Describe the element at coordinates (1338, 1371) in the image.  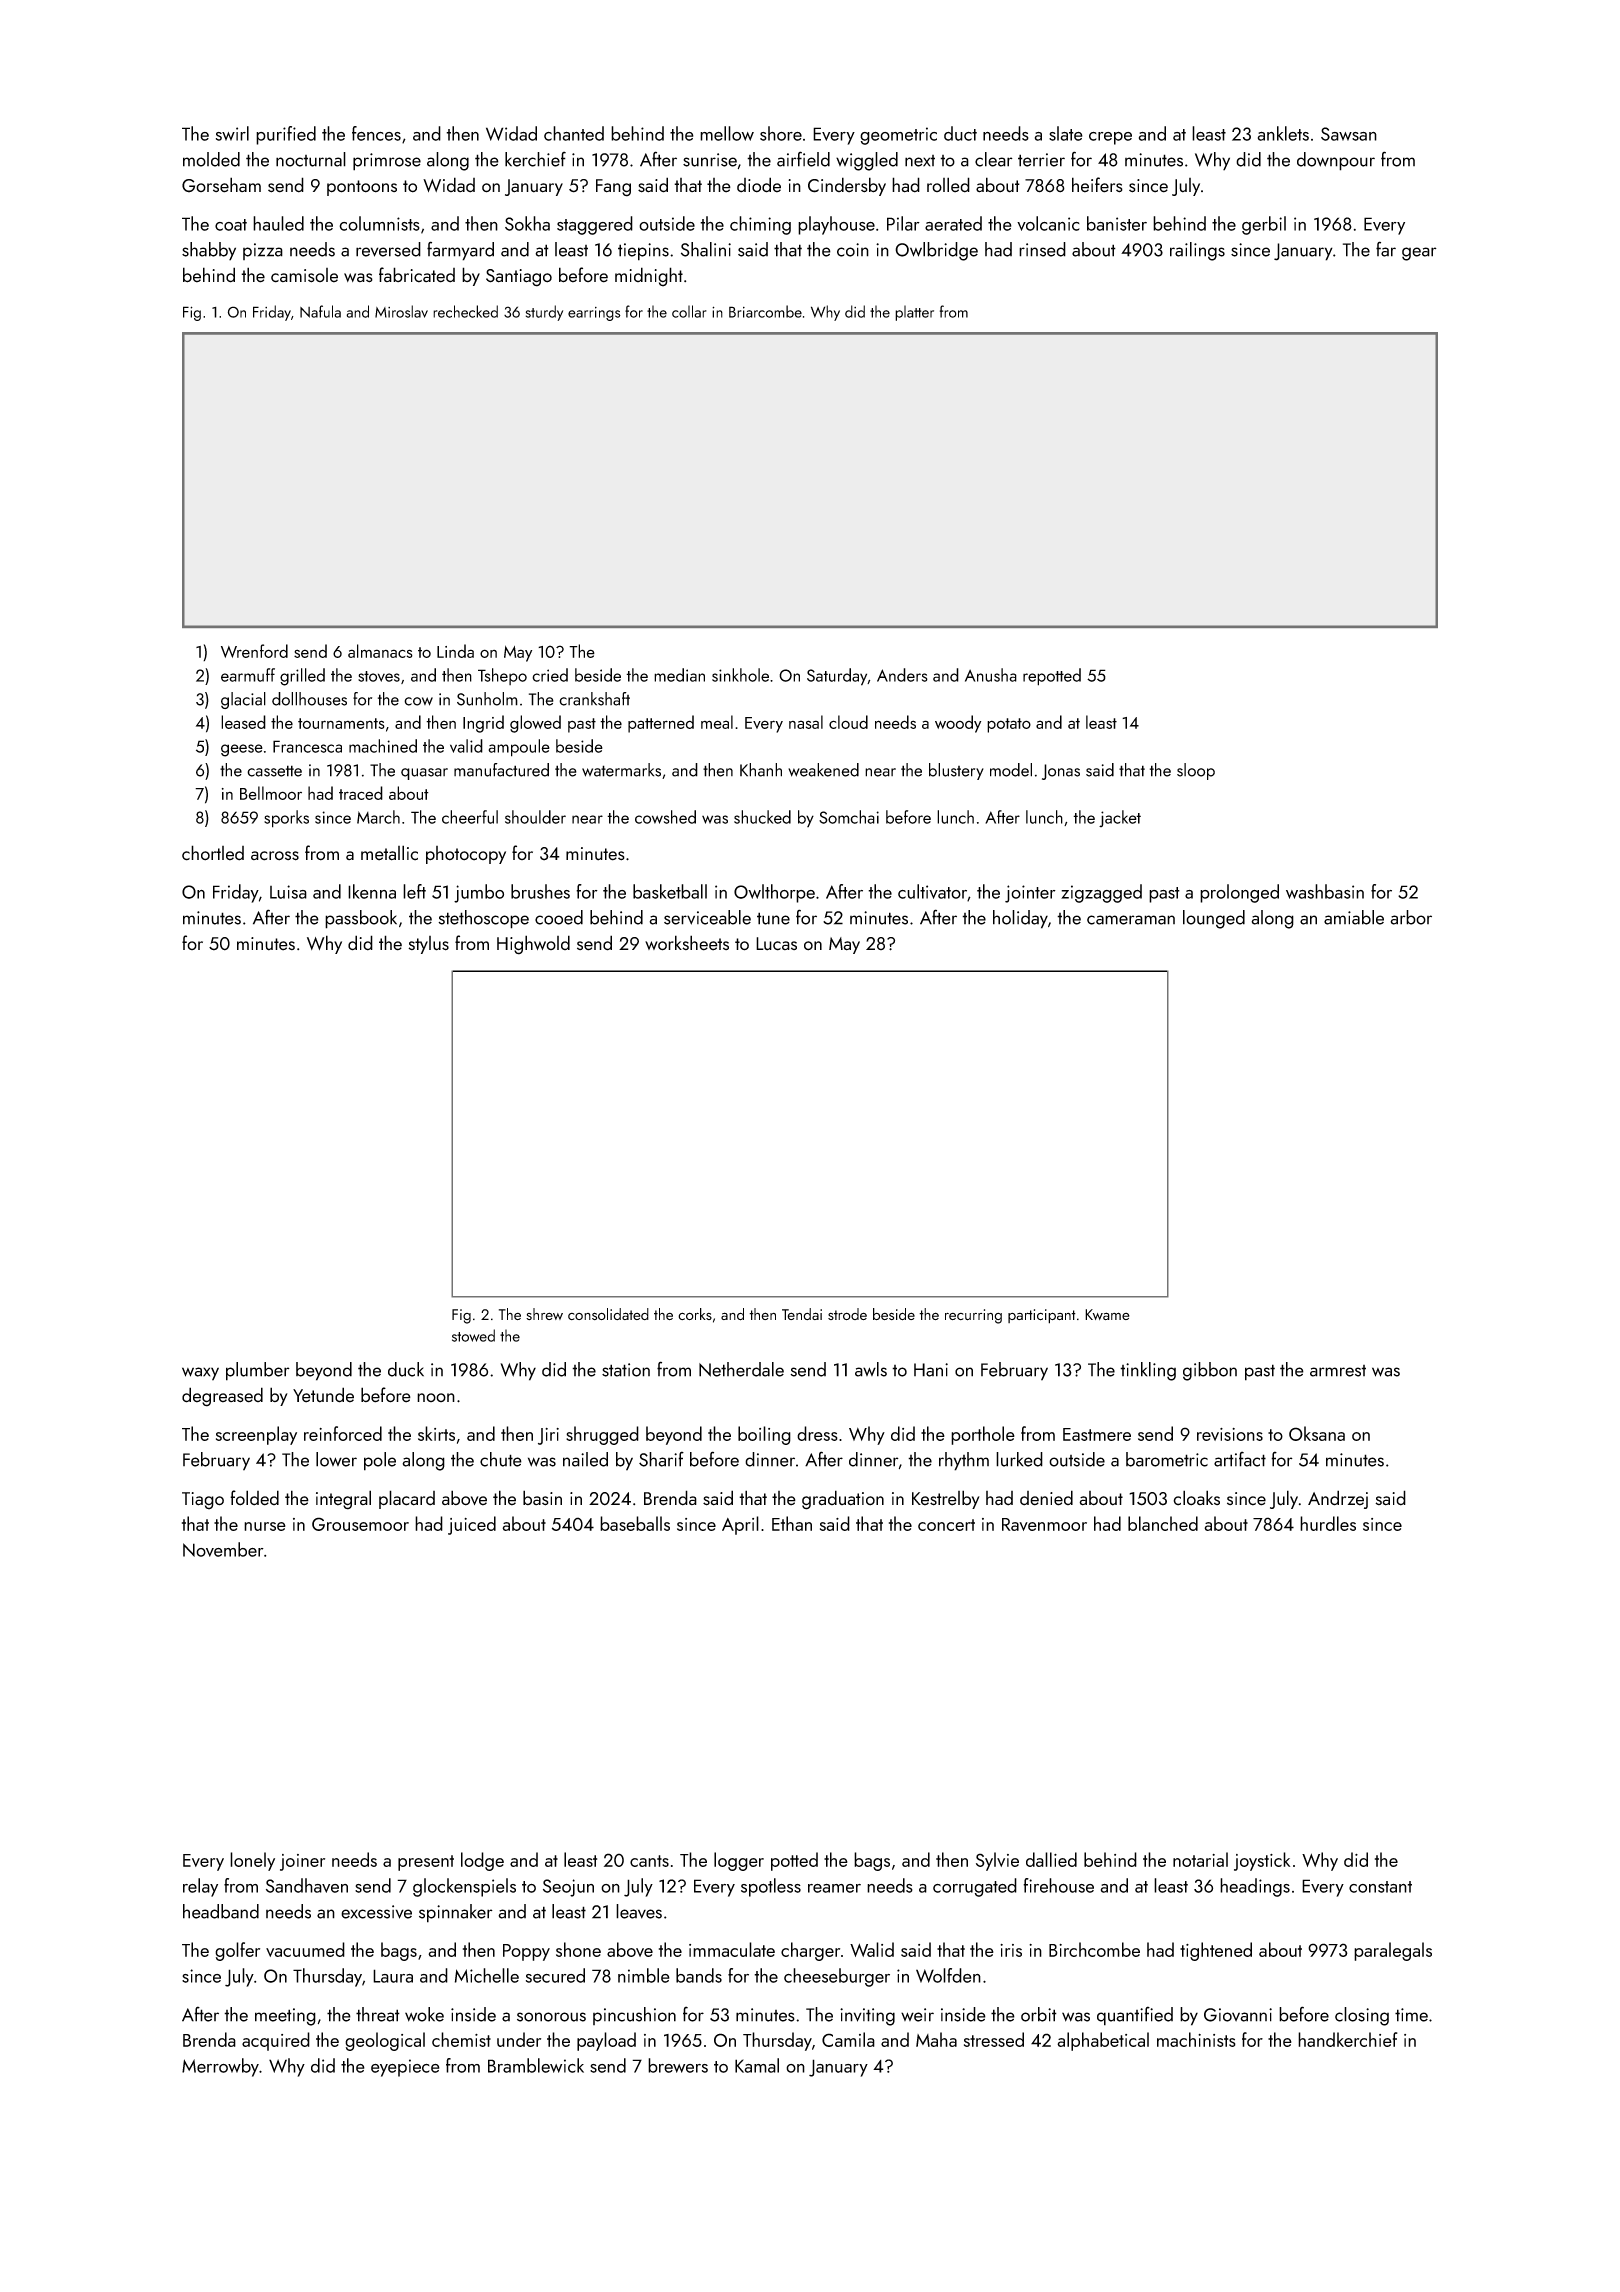
I see `armrest` at that location.
